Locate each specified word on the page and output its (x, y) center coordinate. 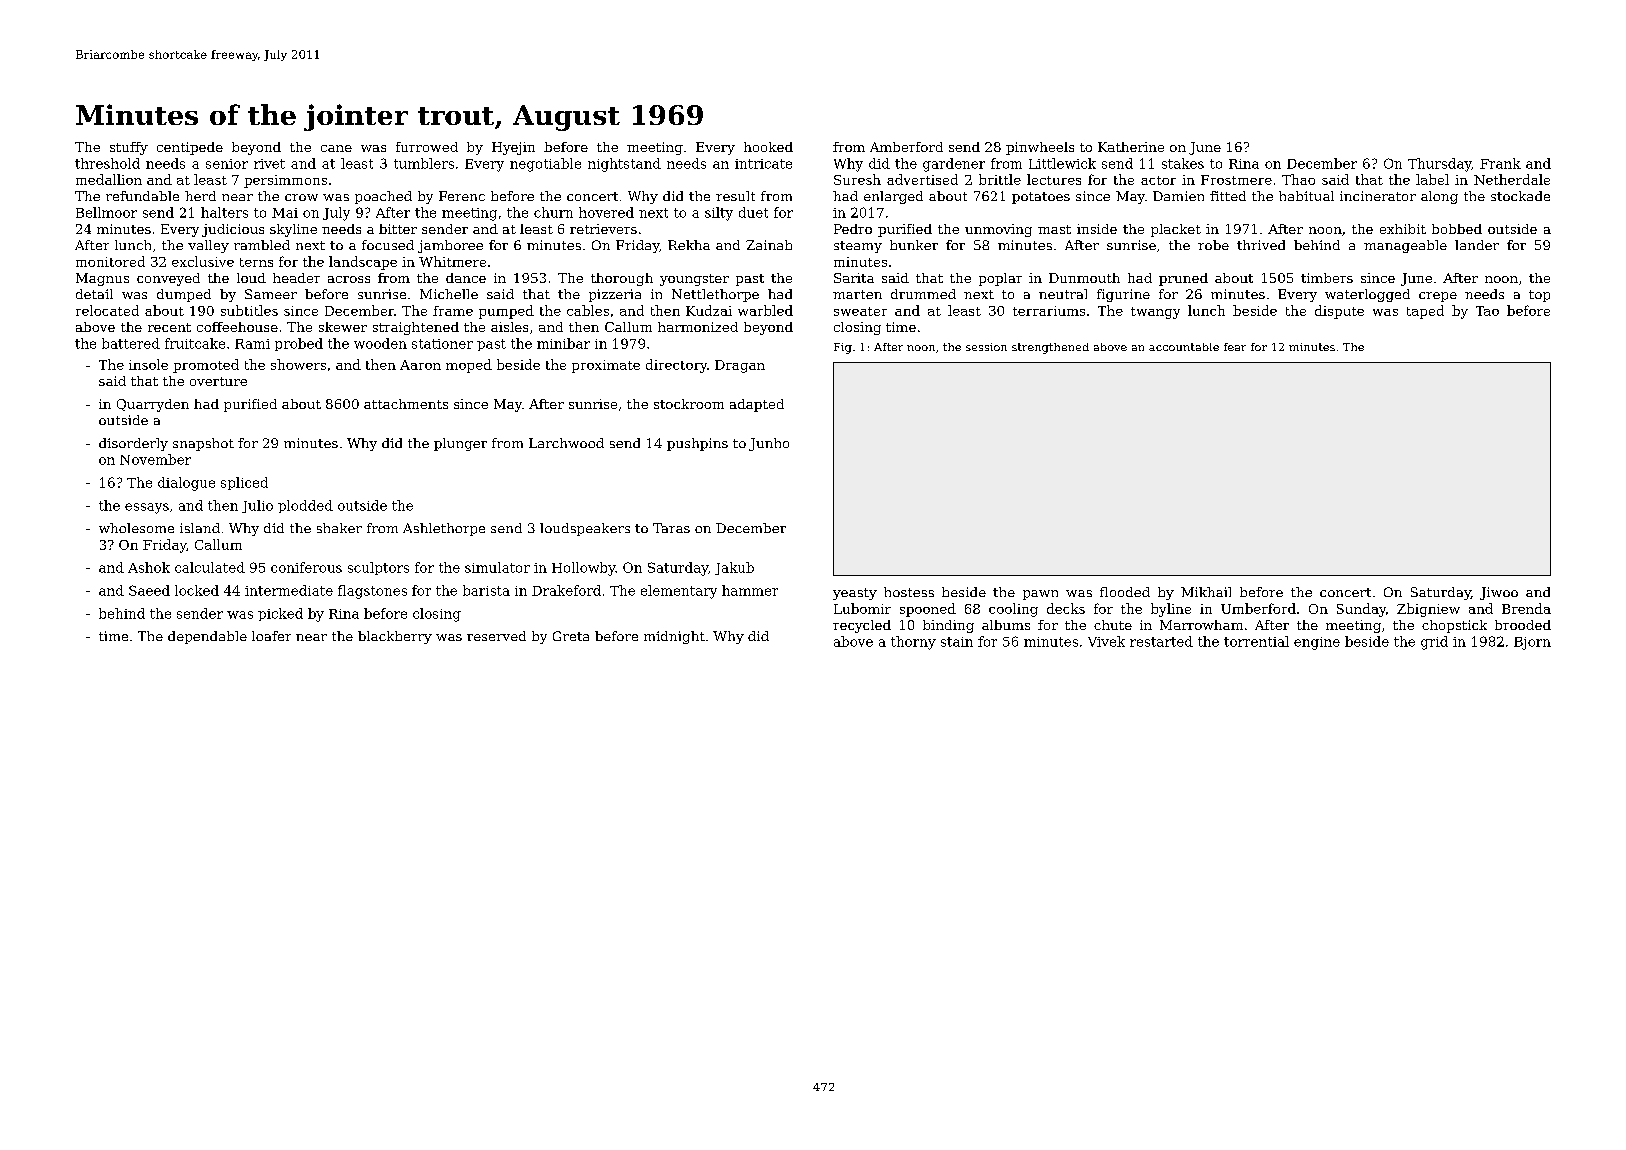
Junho (769, 444)
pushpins (697, 444)
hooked (768, 147)
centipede (190, 148)
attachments (406, 404)
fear (1235, 347)
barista (486, 590)
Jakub (734, 568)
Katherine (1131, 147)
